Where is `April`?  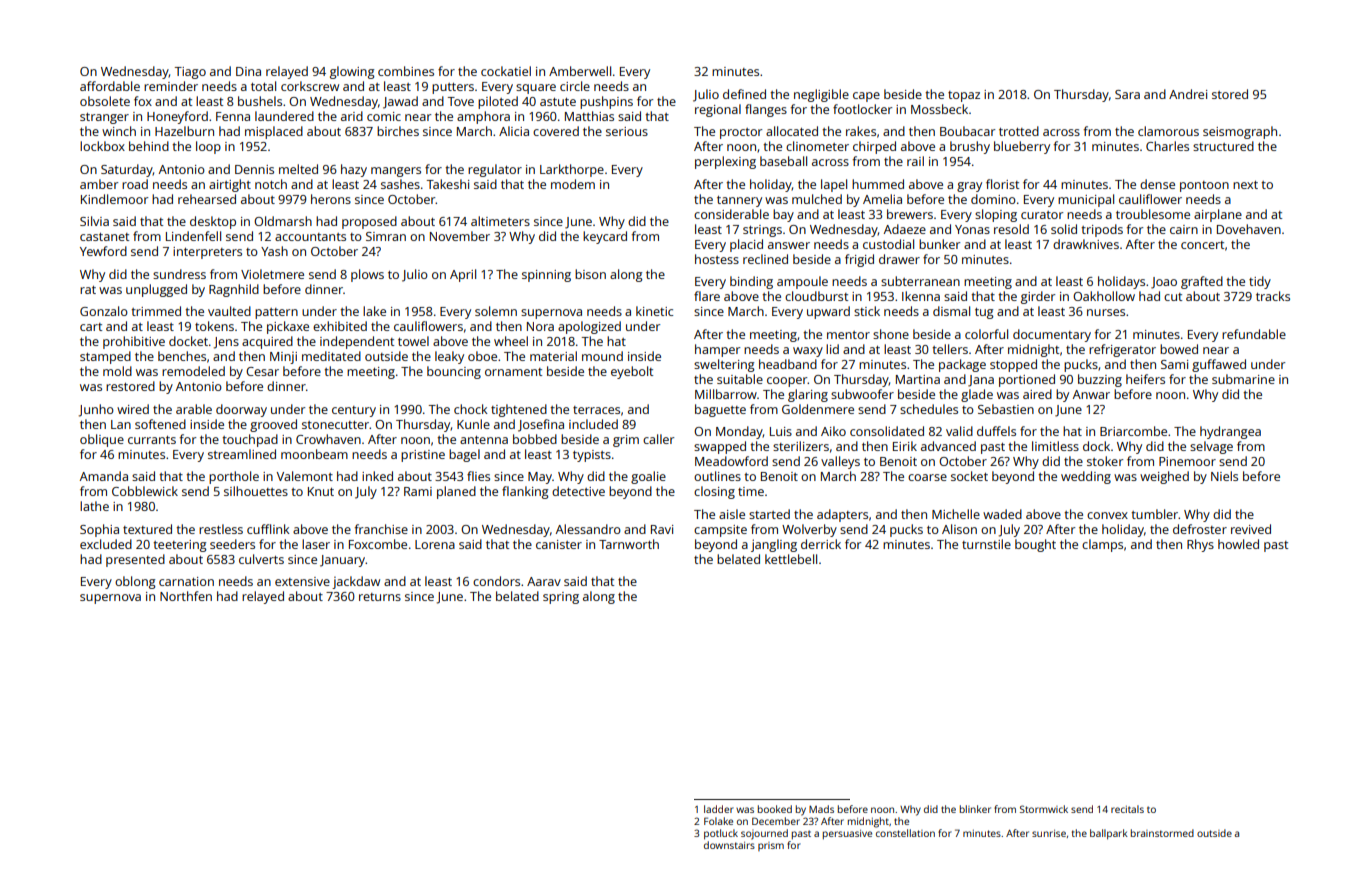 April is located at coordinates (463, 275).
